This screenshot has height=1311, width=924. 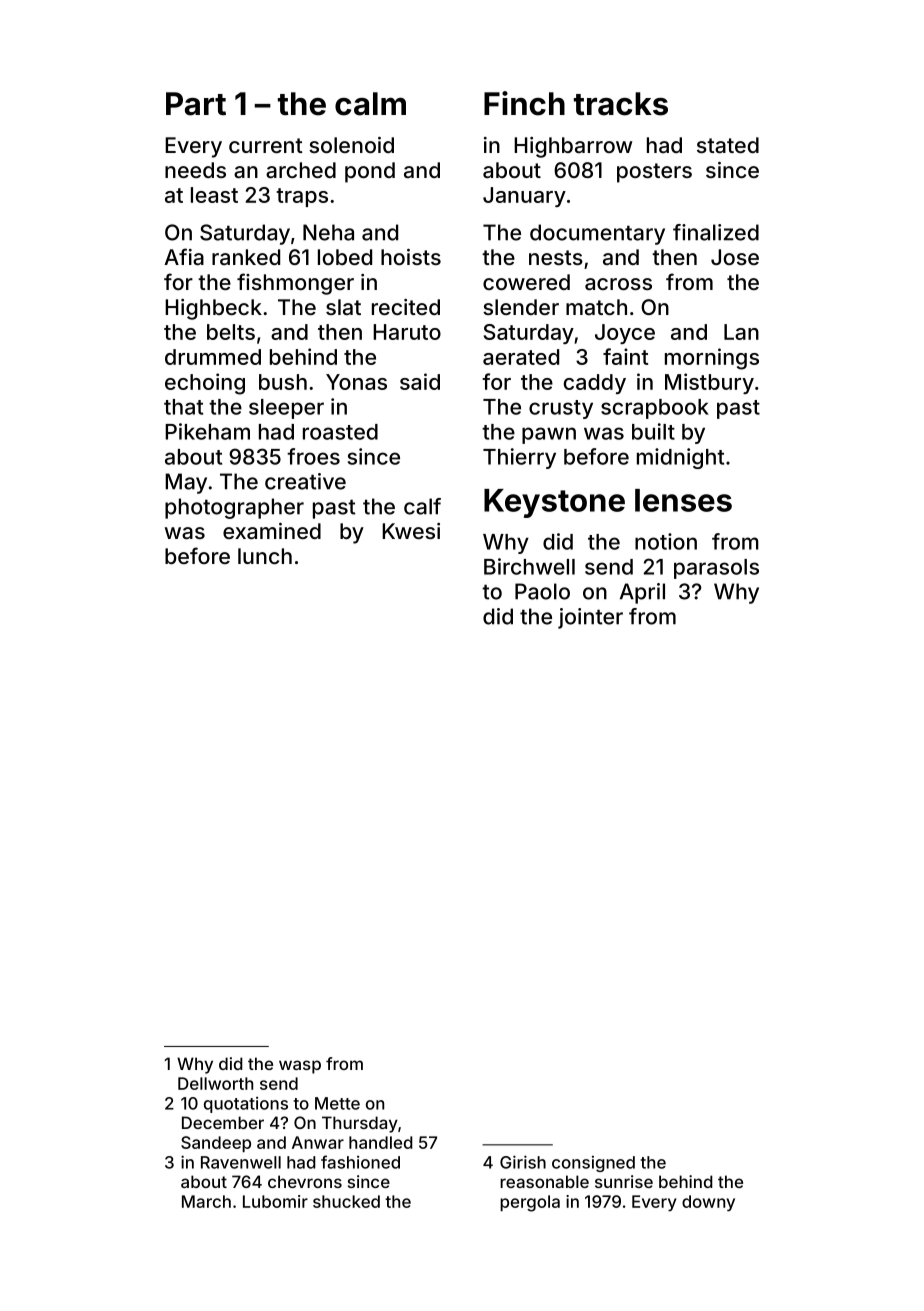 I want to click on bush, so click(x=283, y=382).
